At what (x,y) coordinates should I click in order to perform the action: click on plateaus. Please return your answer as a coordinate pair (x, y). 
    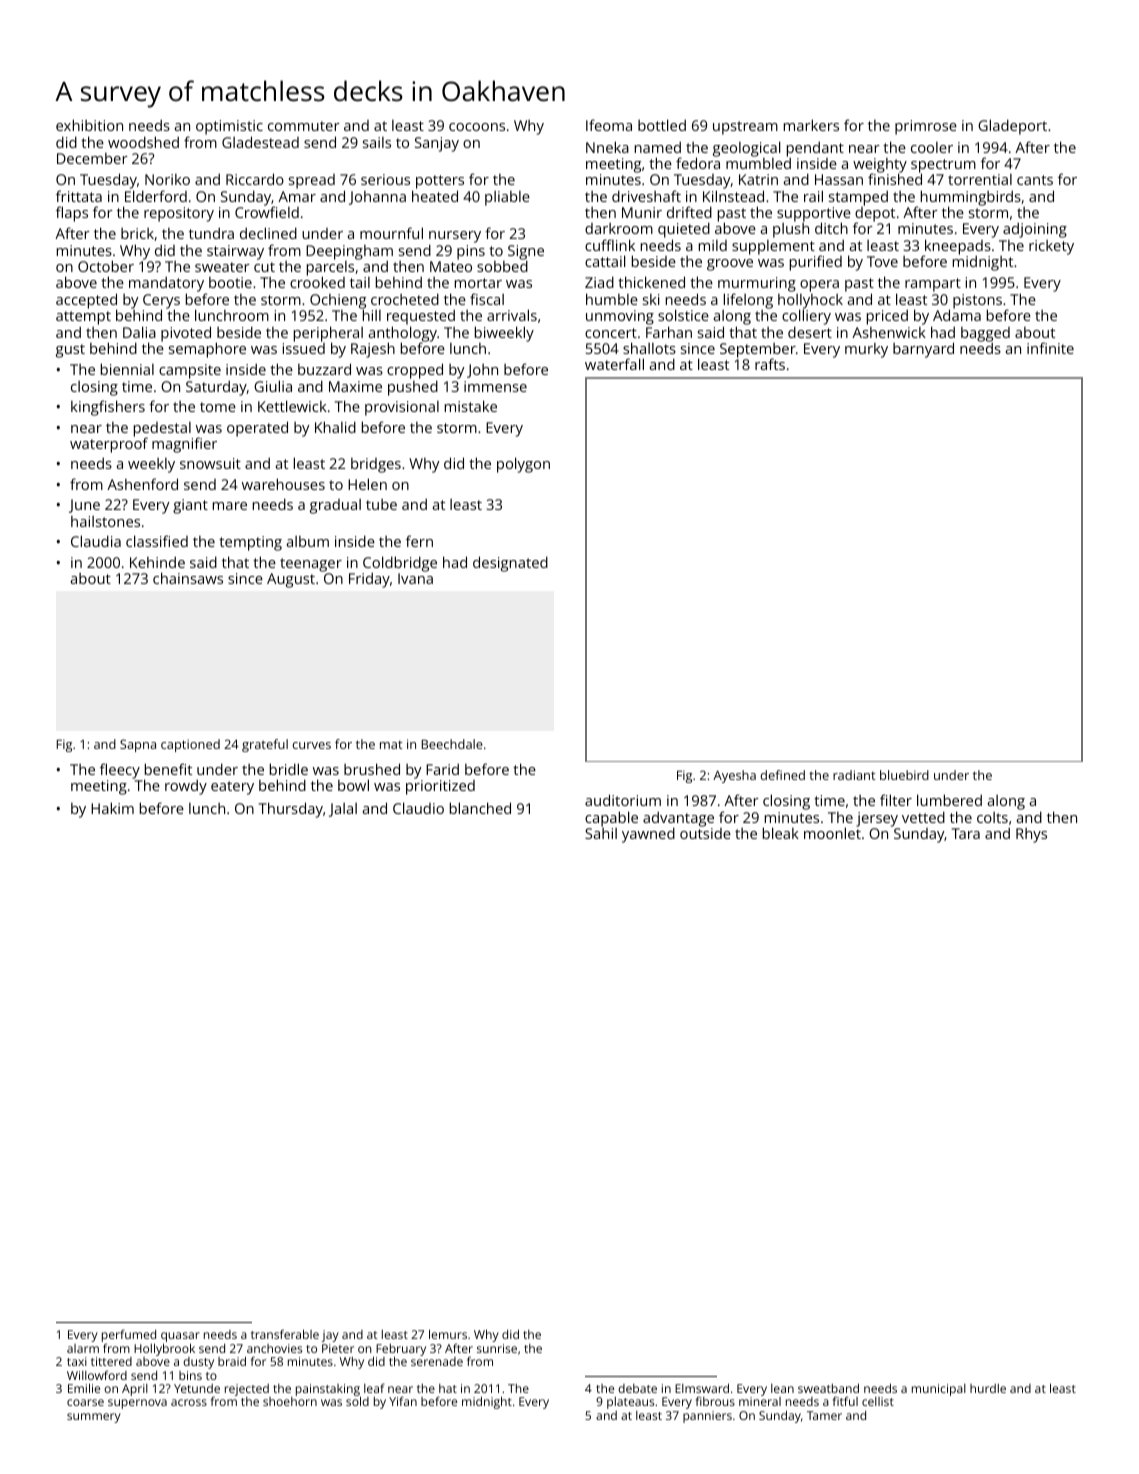
    Looking at the image, I should click on (630, 1403).
